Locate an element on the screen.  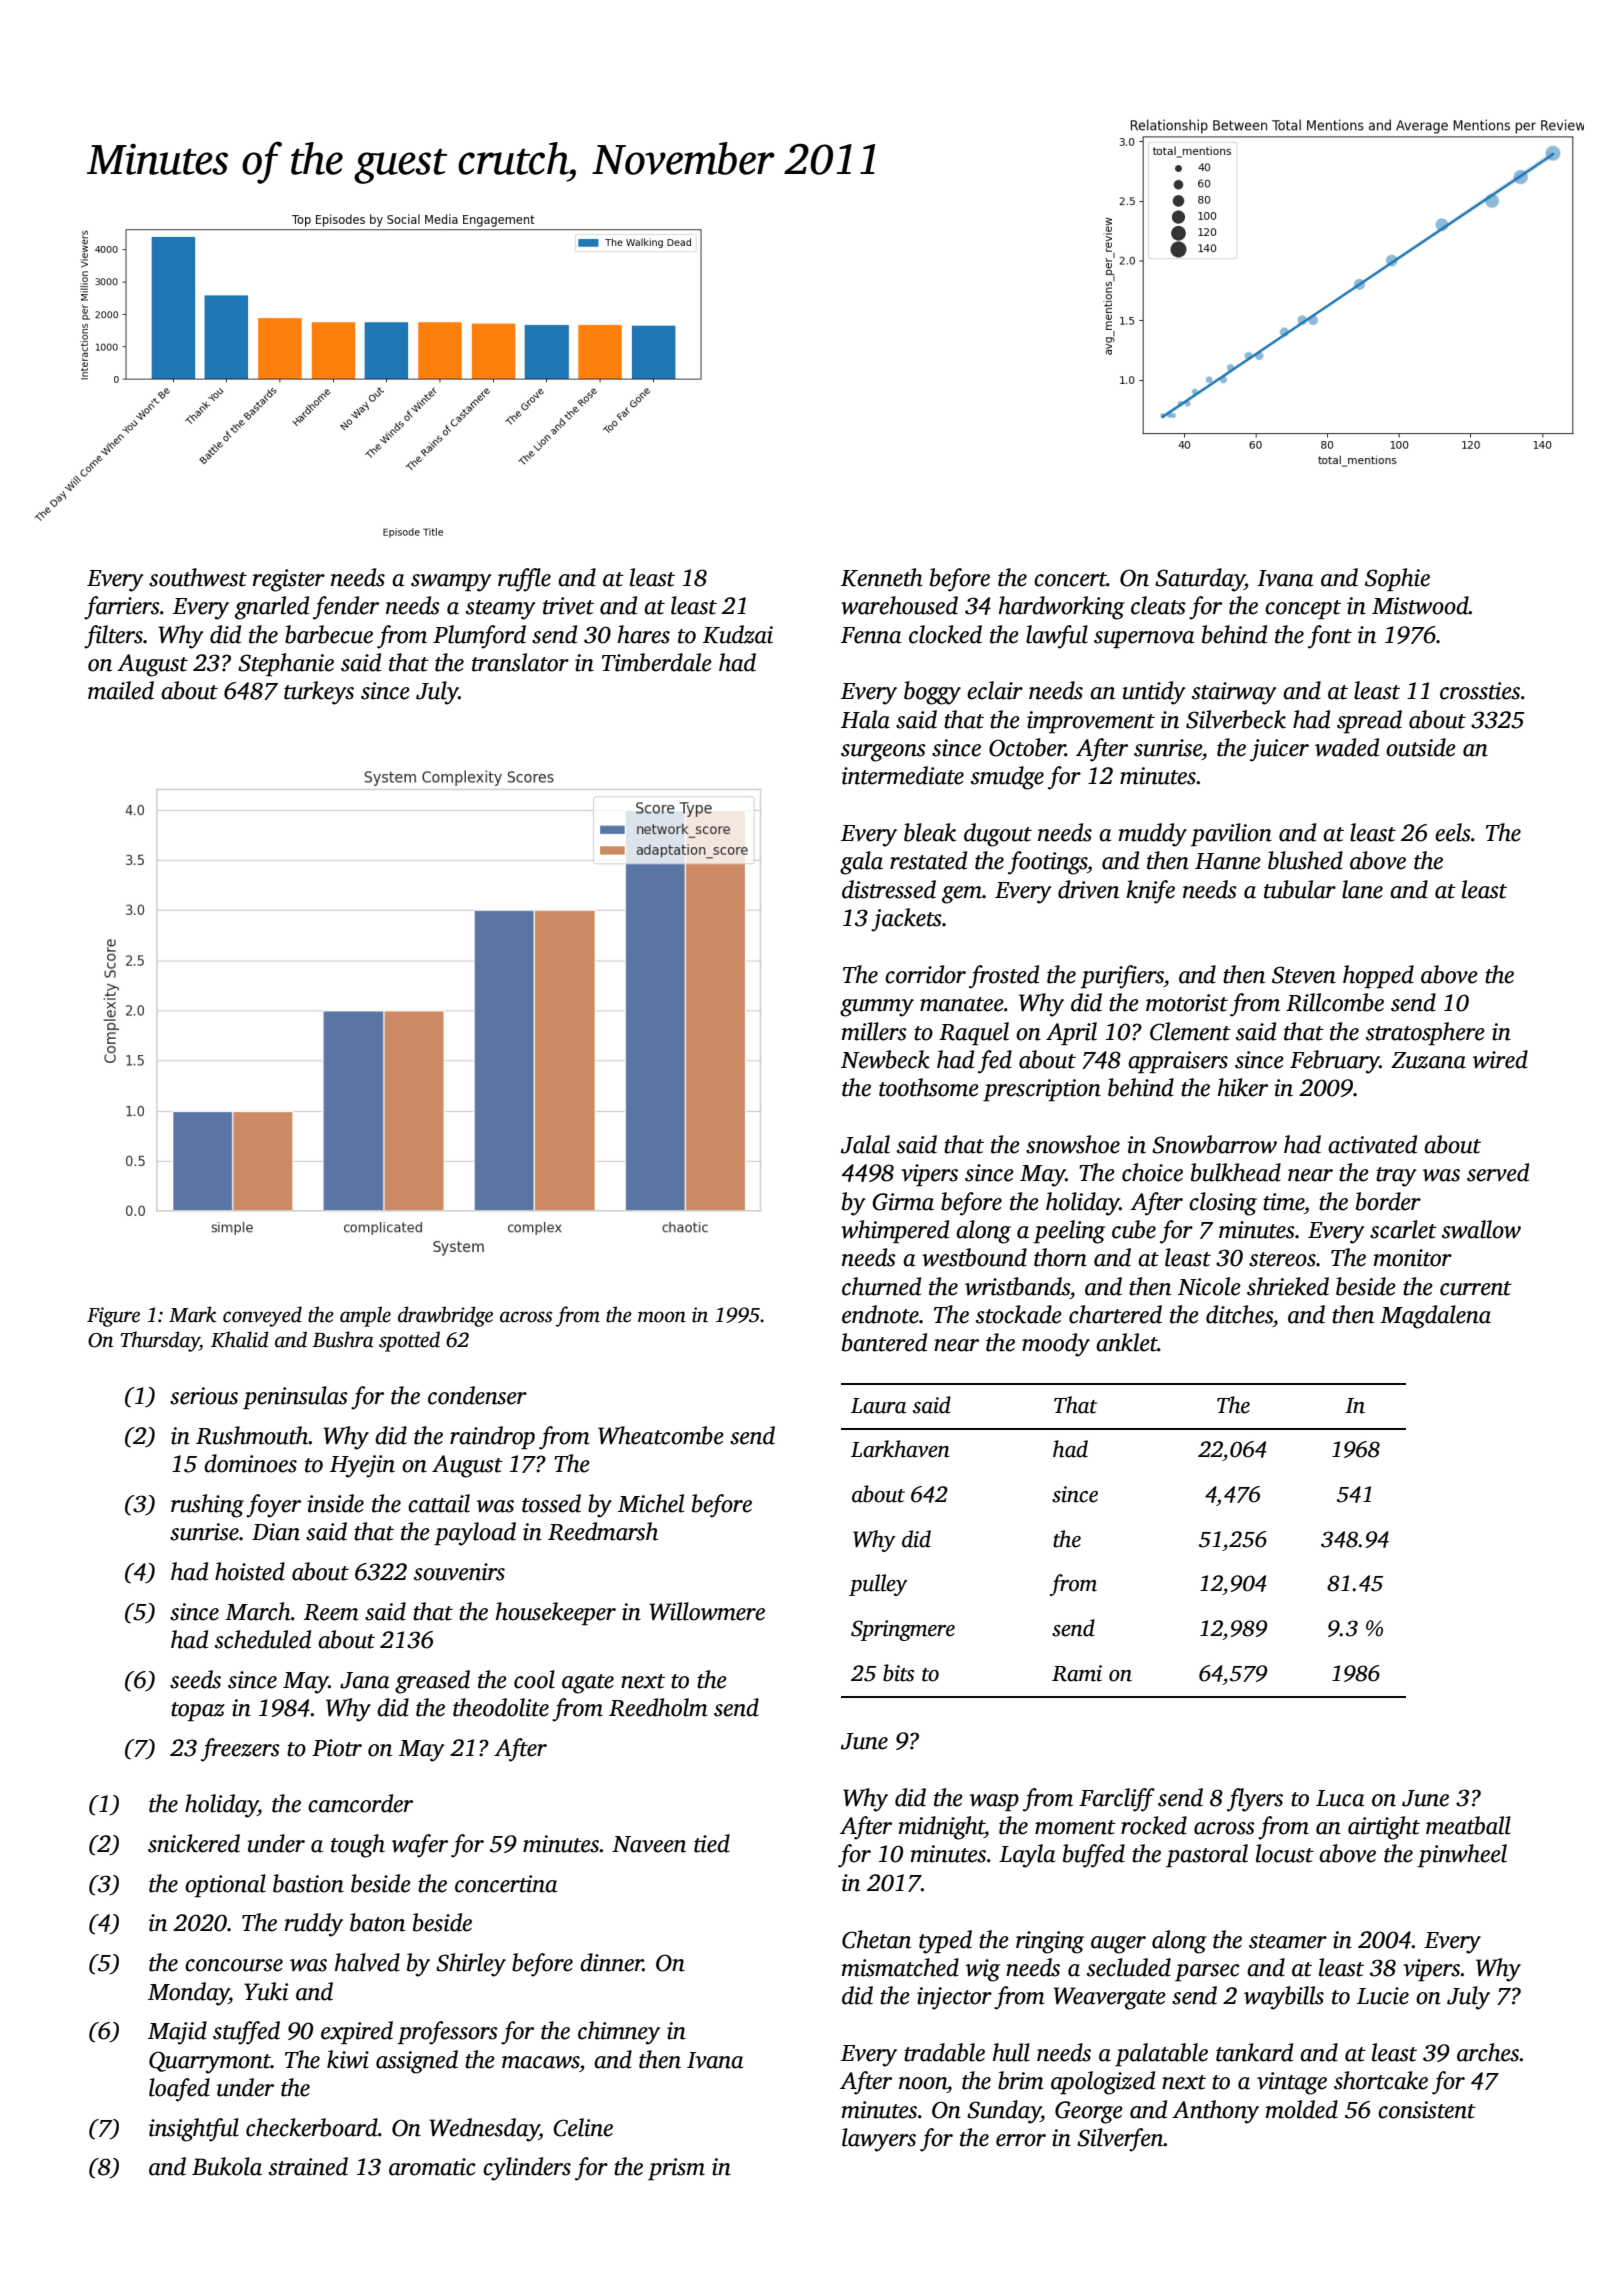
ample is located at coordinates (365, 1316).
